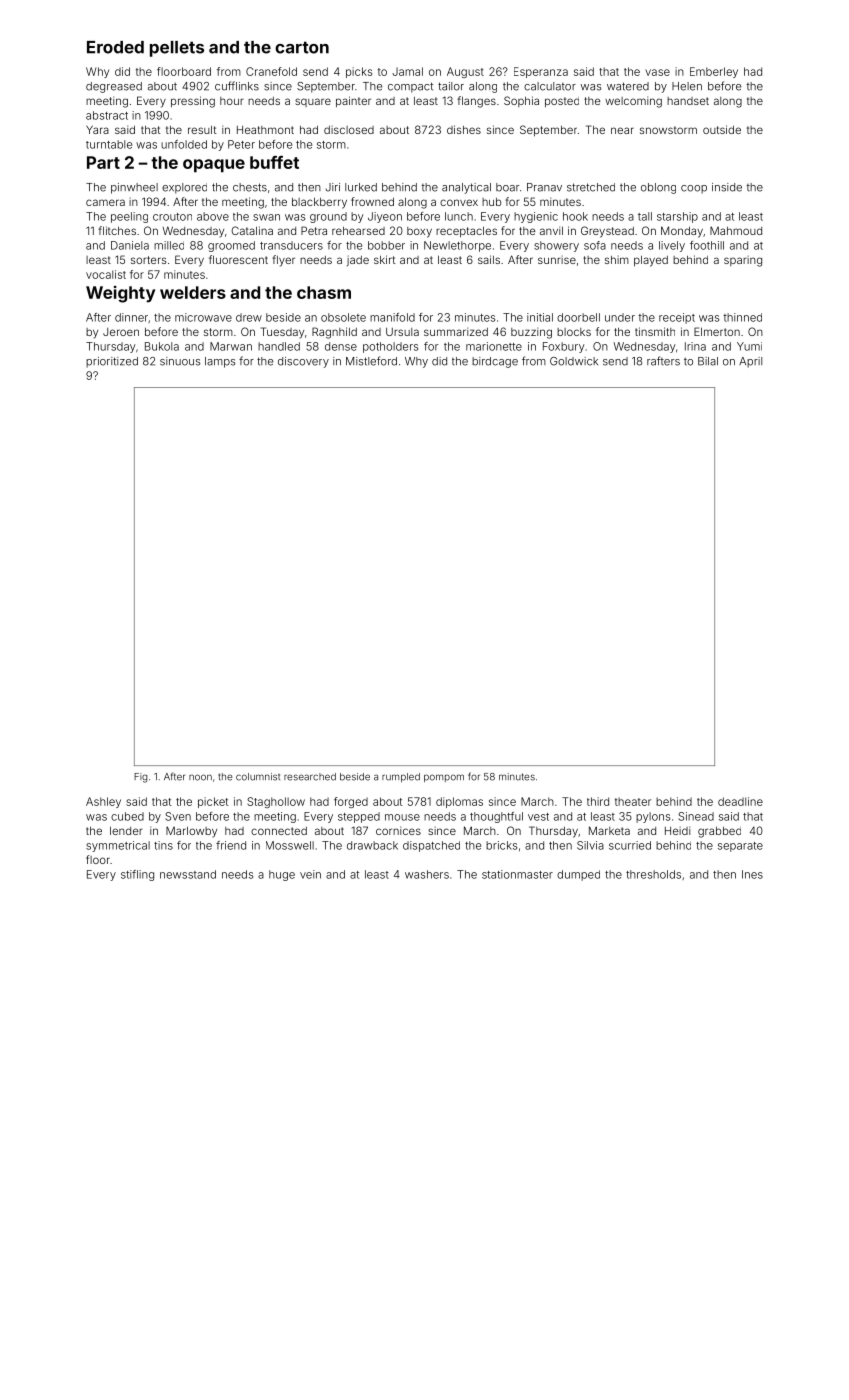 The width and height of the image is (849, 1400). Describe the element at coordinates (115, 47) in the image. I see `Eroded` at that location.
